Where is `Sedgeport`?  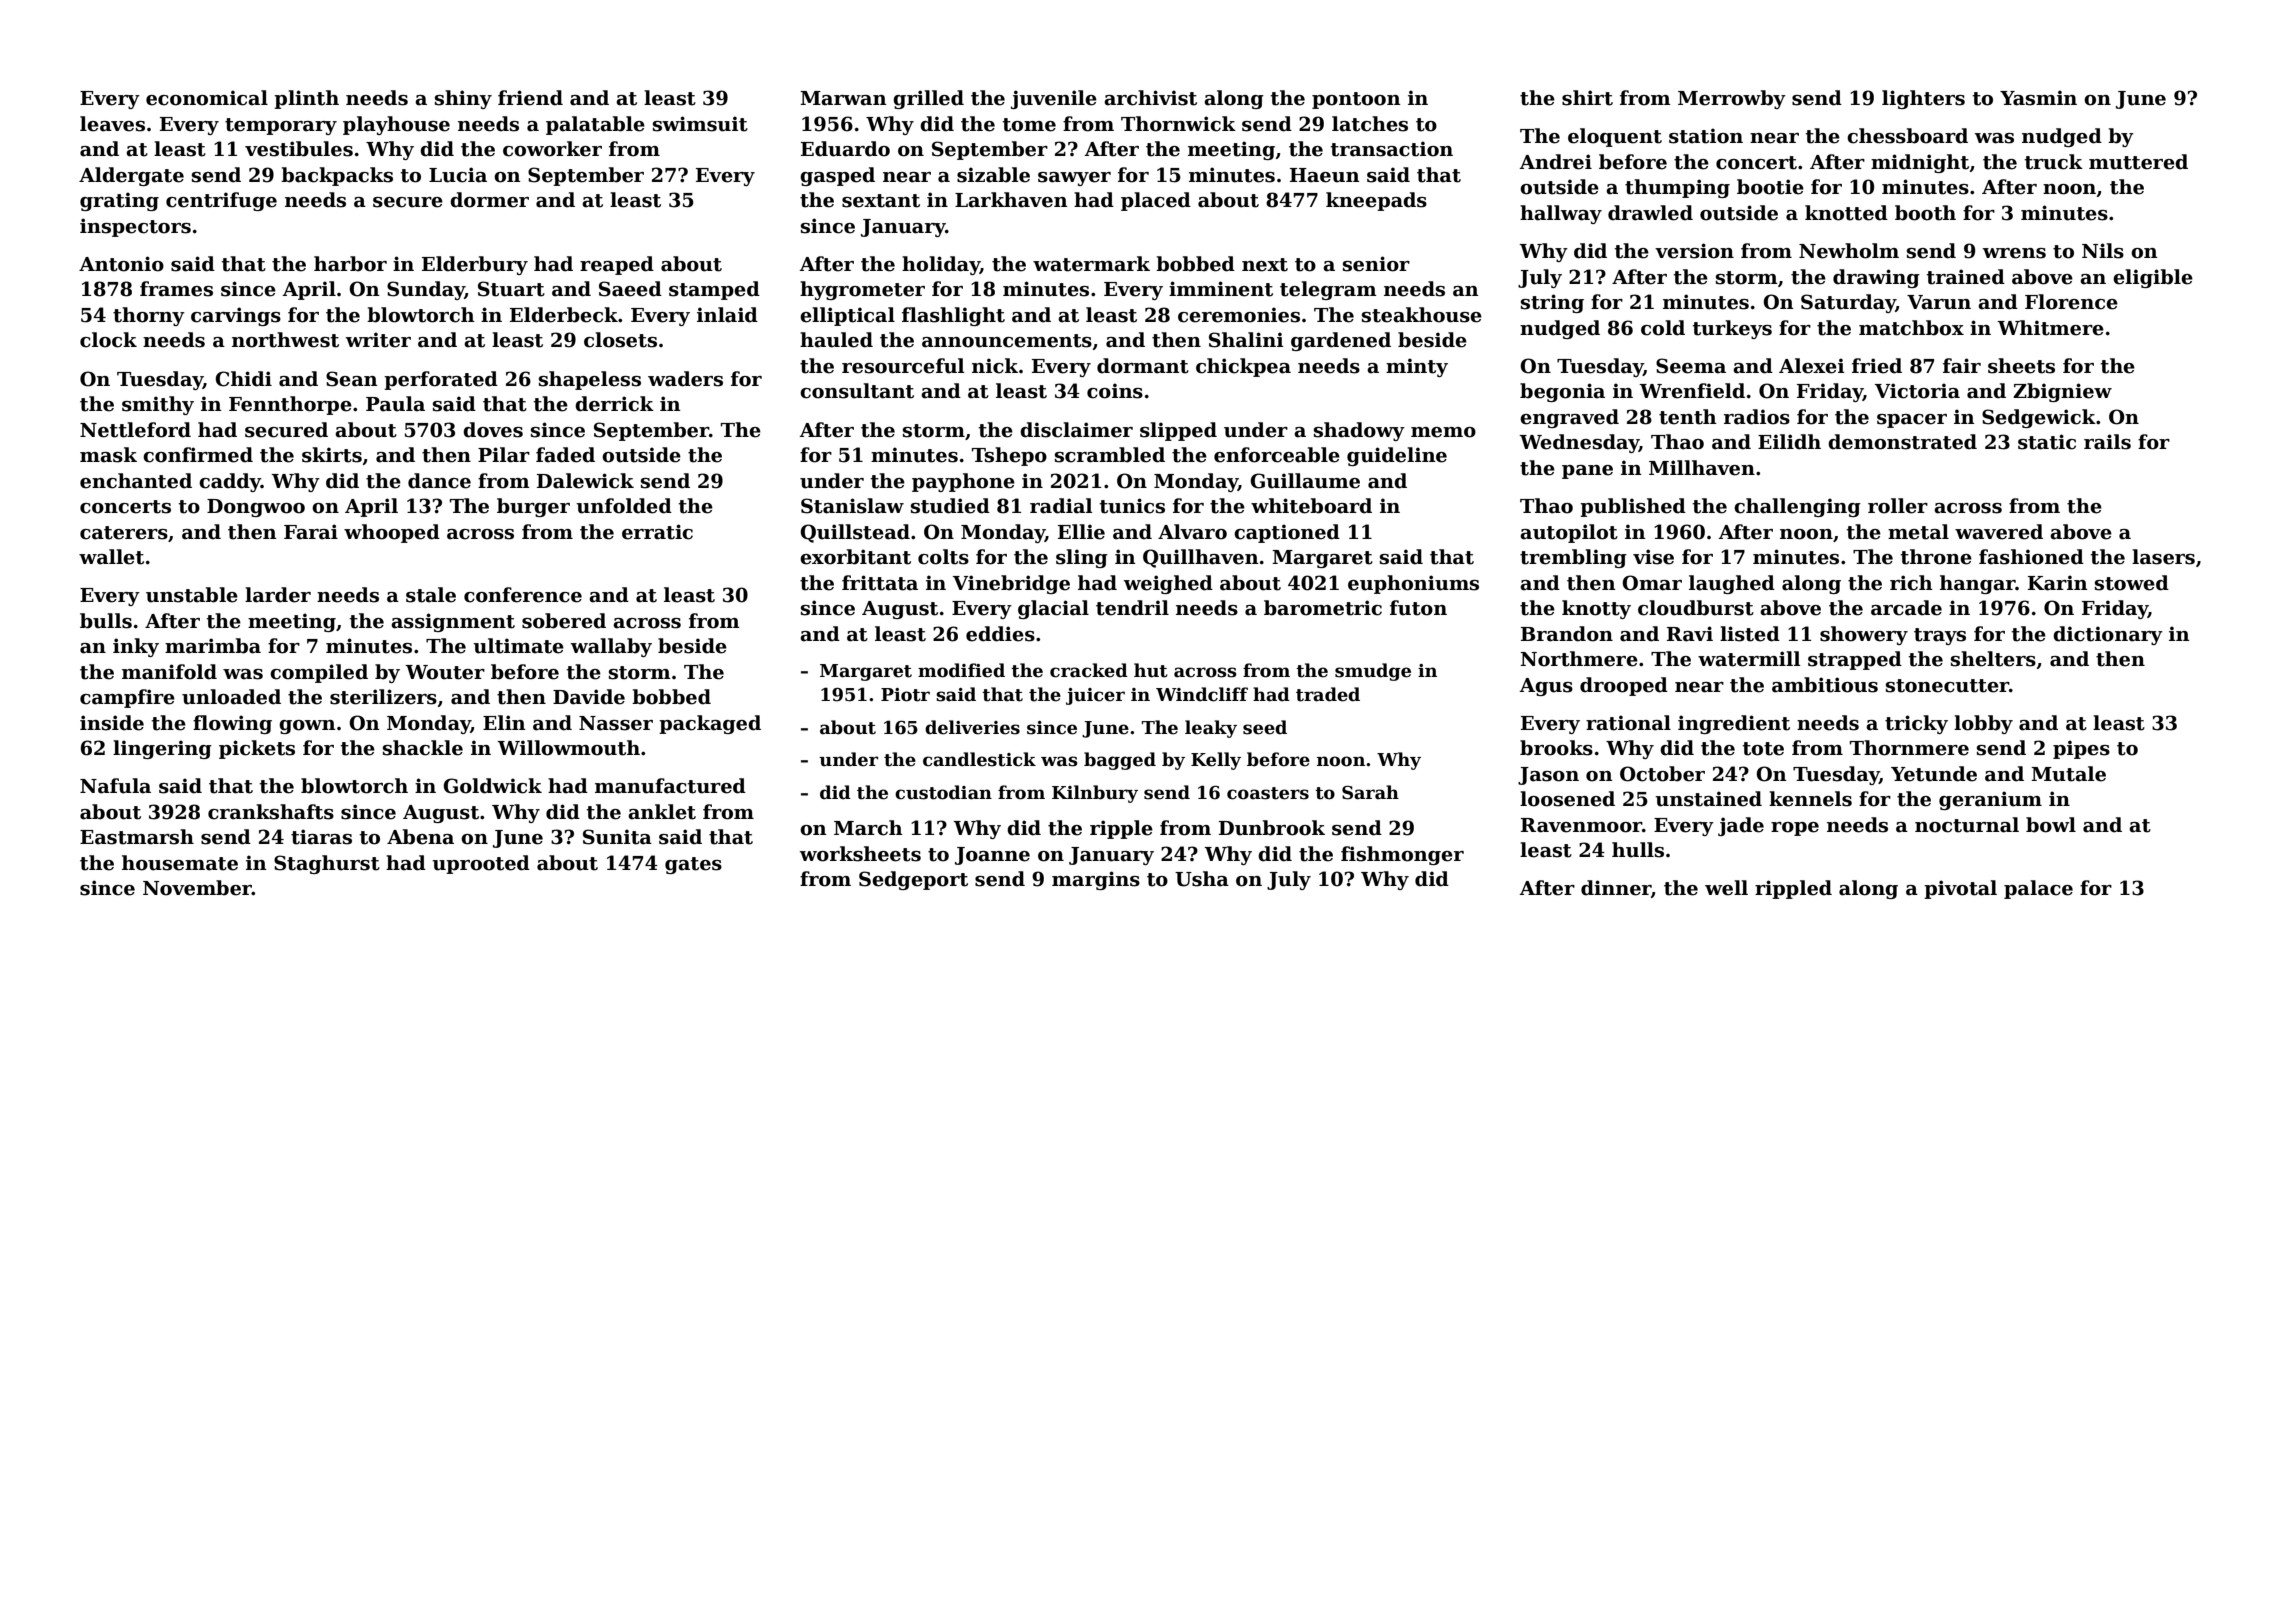 Sedgeport is located at coordinates (913, 880).
